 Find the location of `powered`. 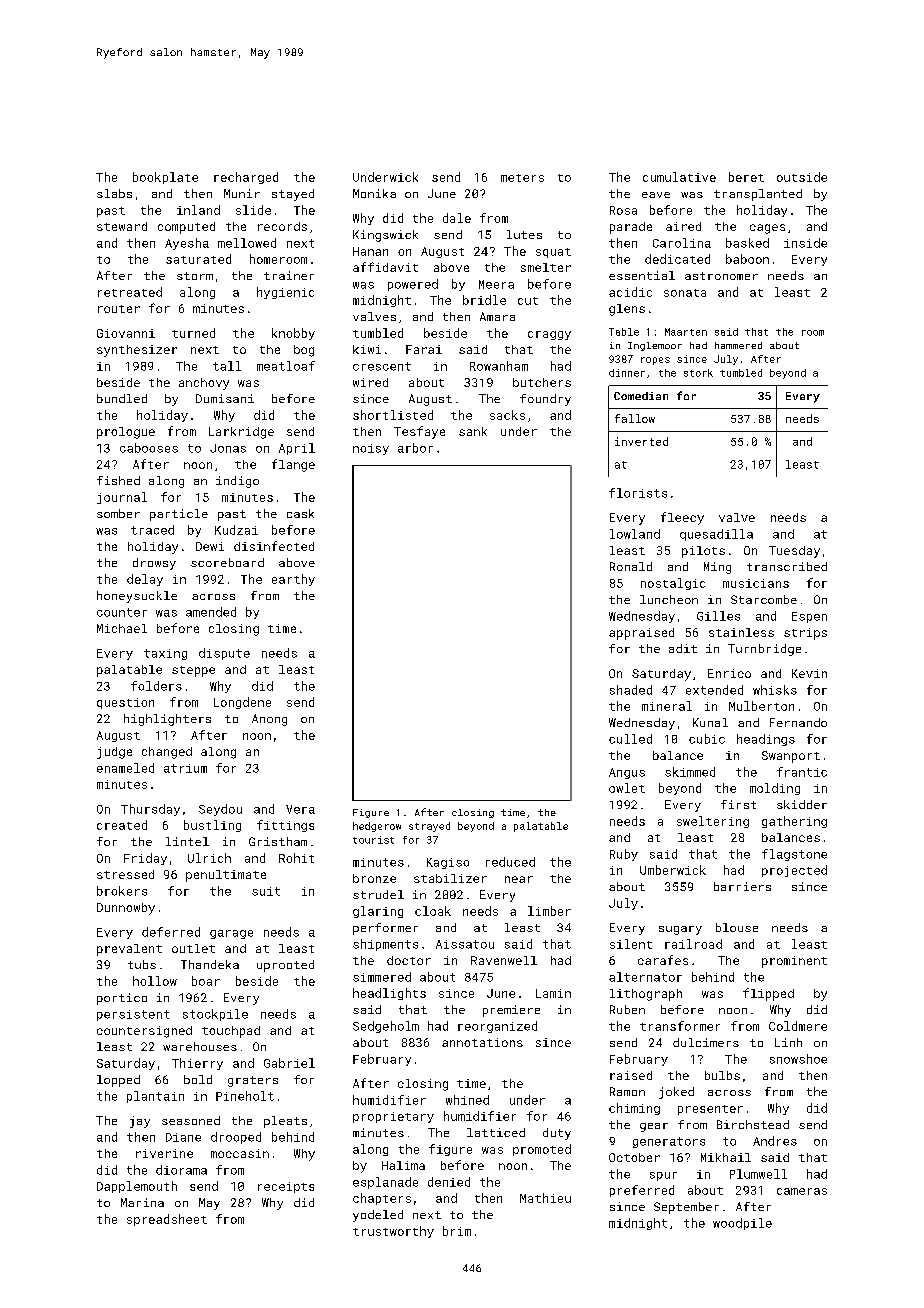

powered is located at coordinates (413, 285).
